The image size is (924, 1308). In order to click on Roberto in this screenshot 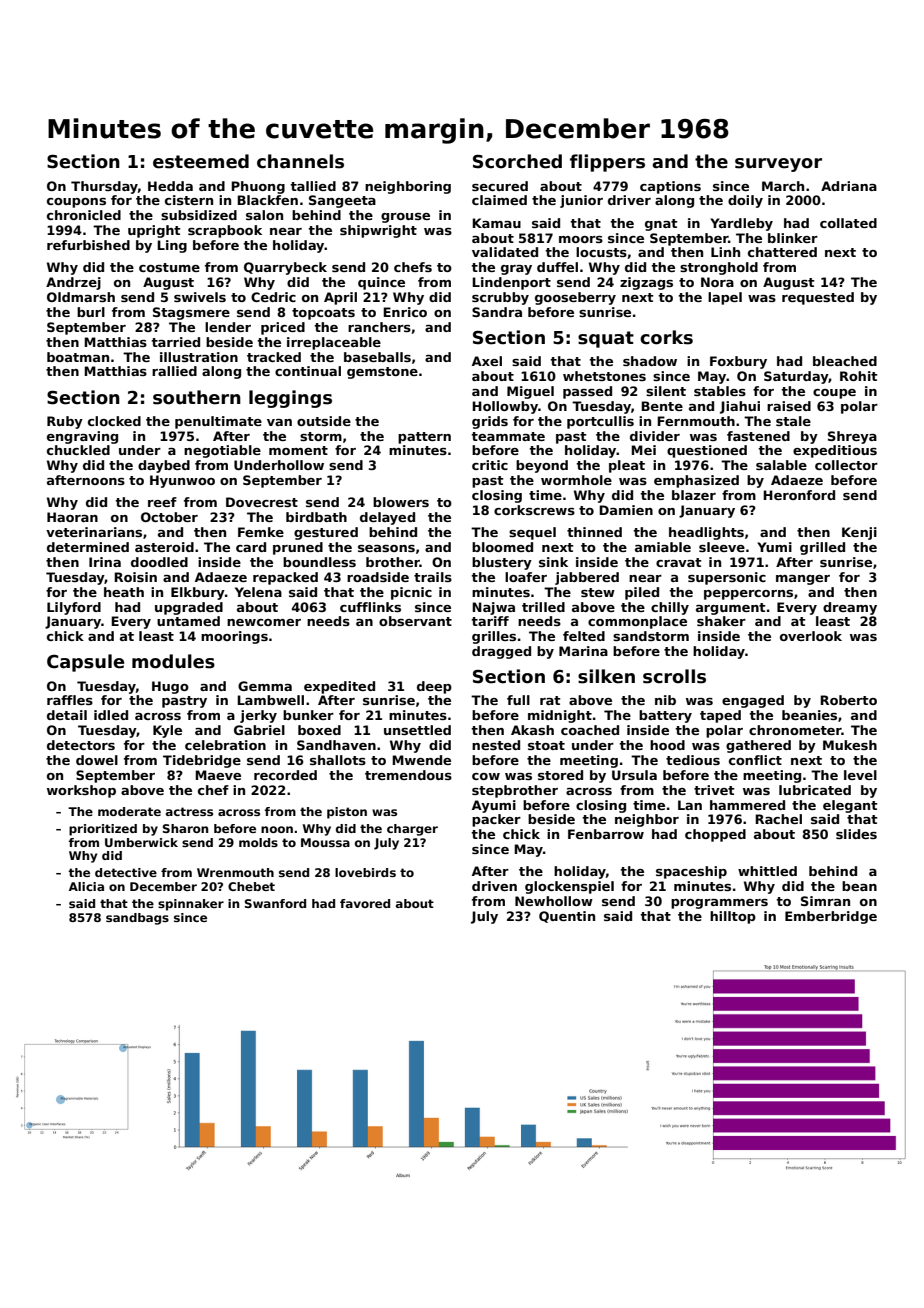, I will do `click(848, 700)`.
